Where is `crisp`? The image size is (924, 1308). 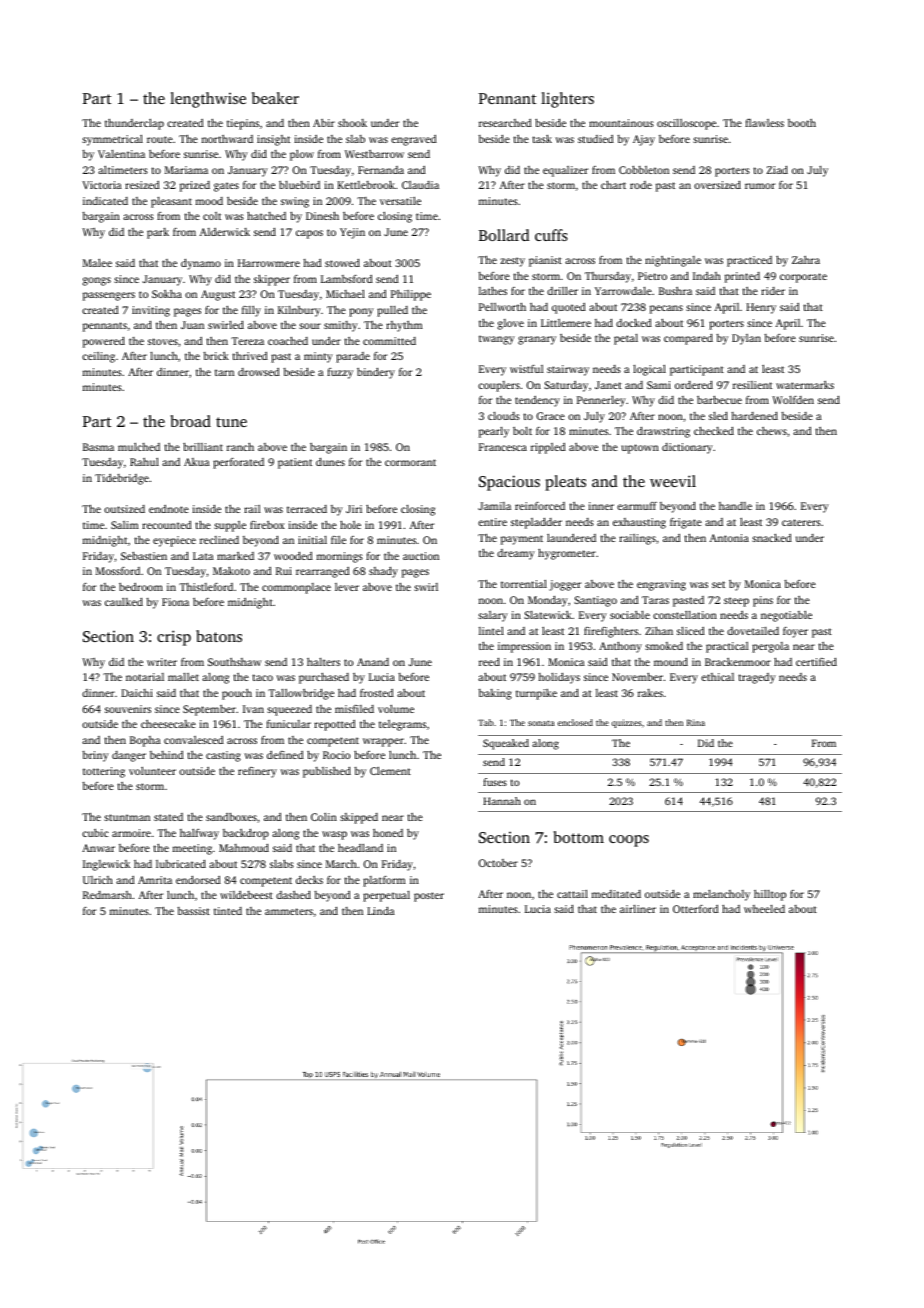
crisp is located at coordinates (174, 638).
